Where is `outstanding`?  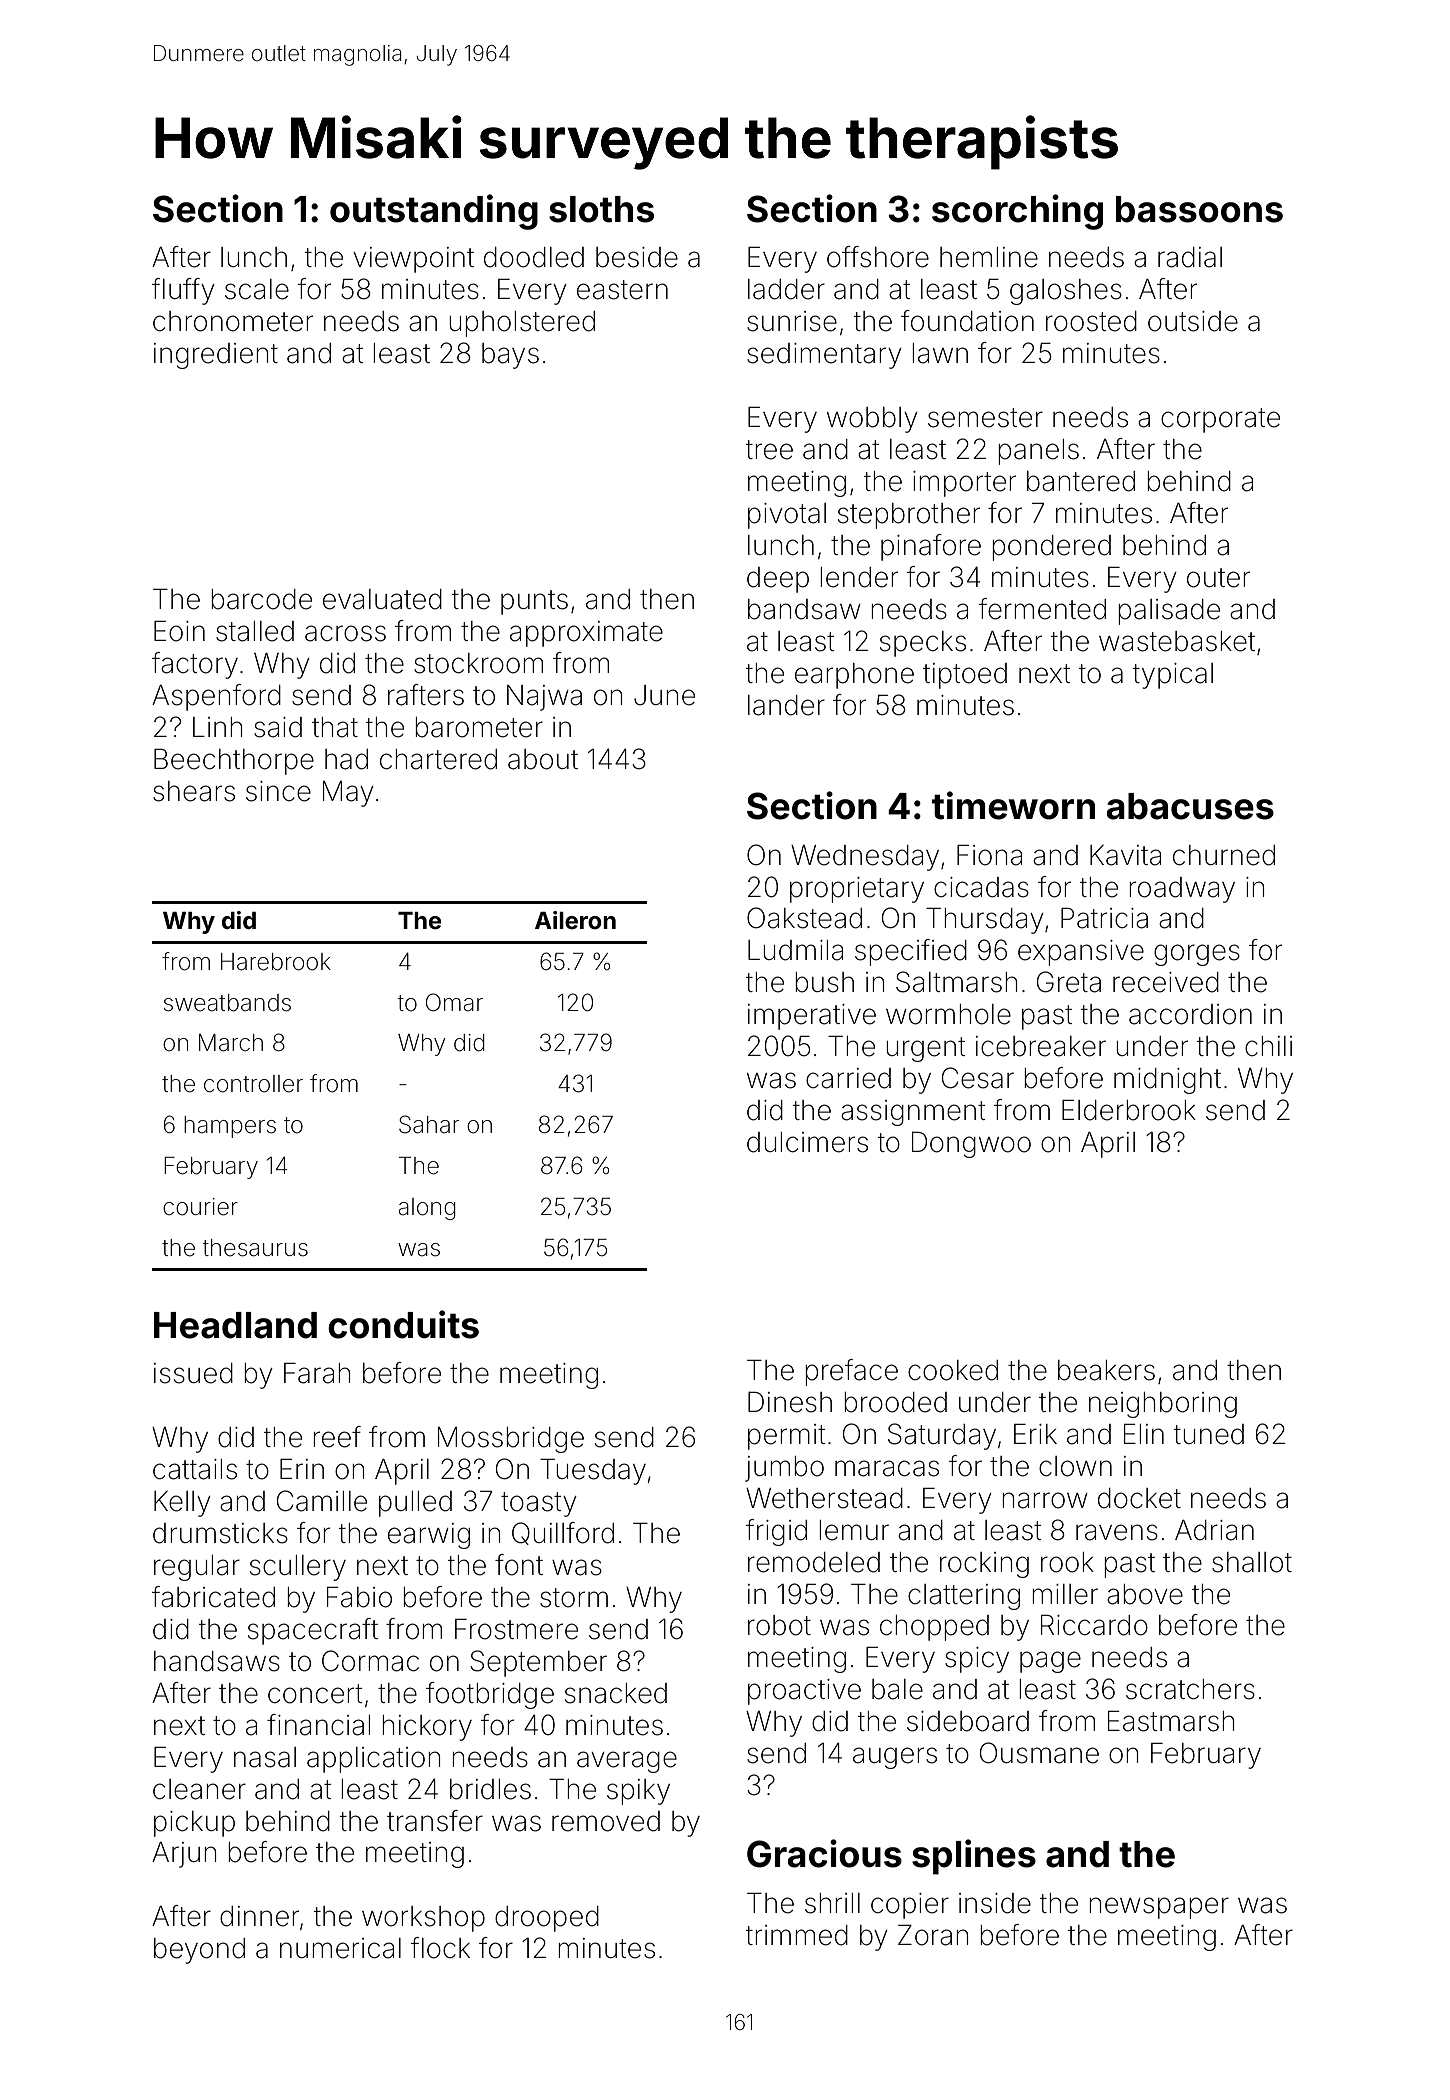
outstanding is located at coordinates (434, 212).
